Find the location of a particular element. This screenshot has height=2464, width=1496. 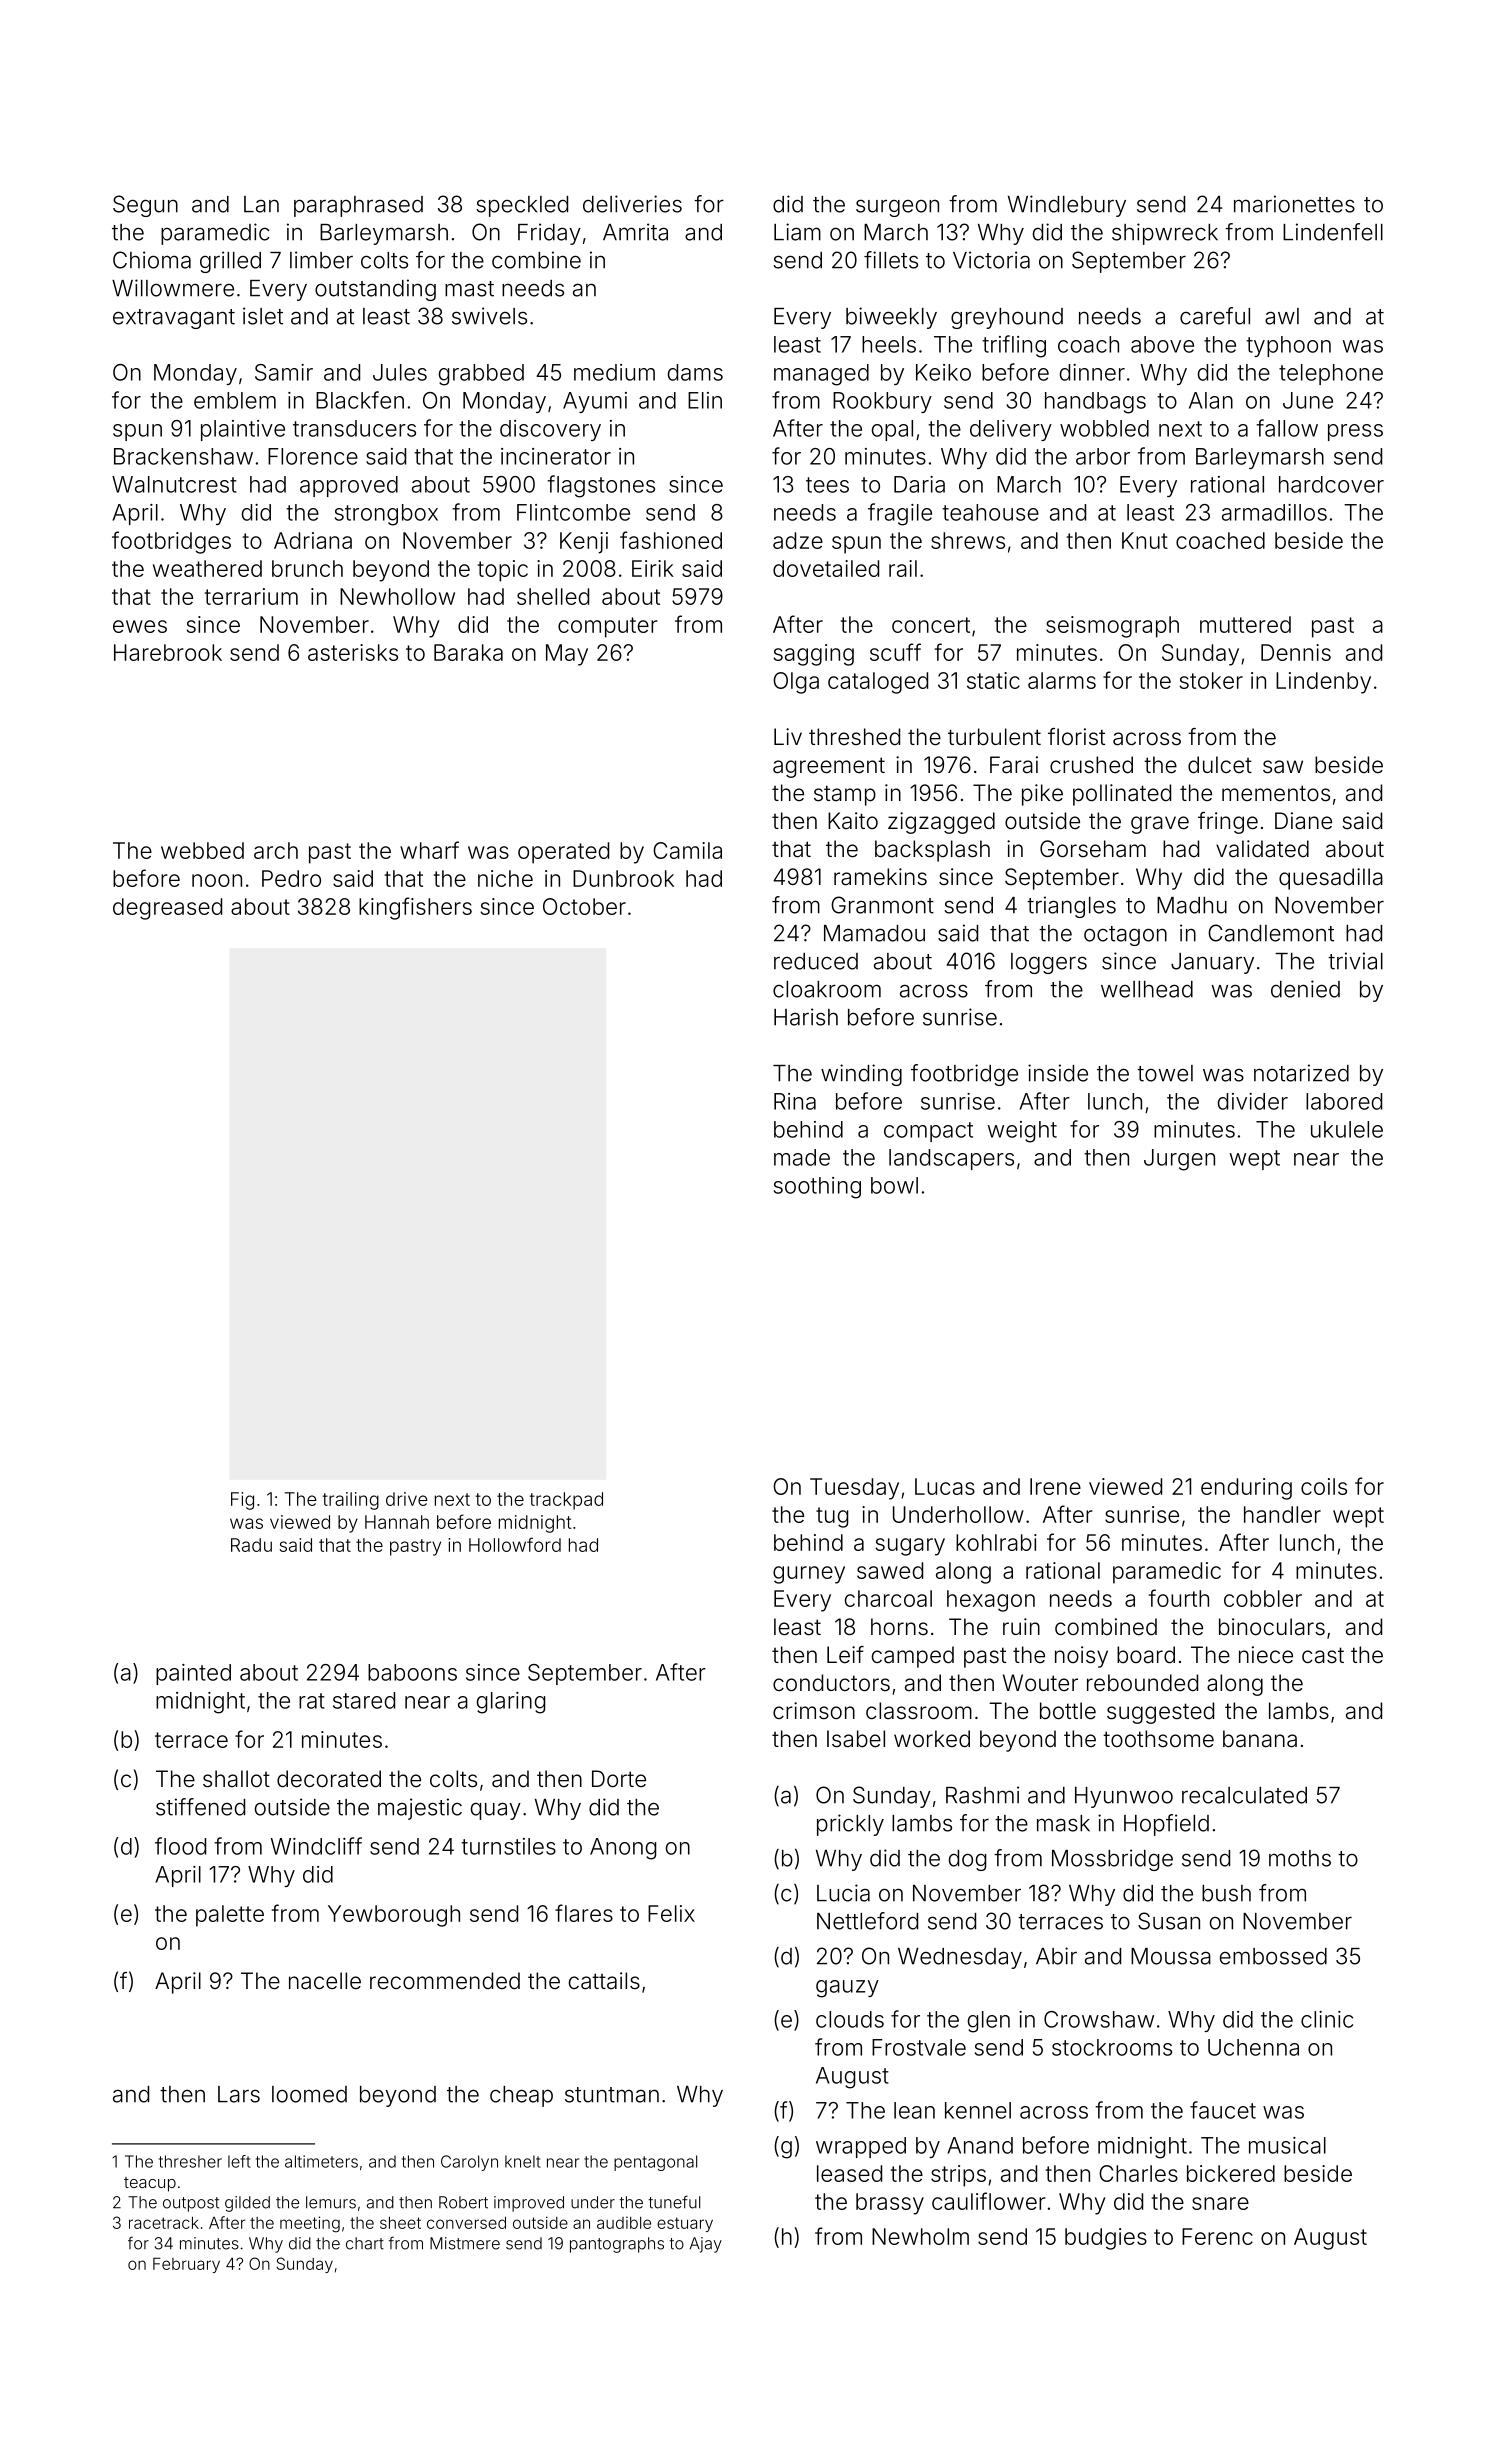

Camila is located at coordinates (687, 850).
